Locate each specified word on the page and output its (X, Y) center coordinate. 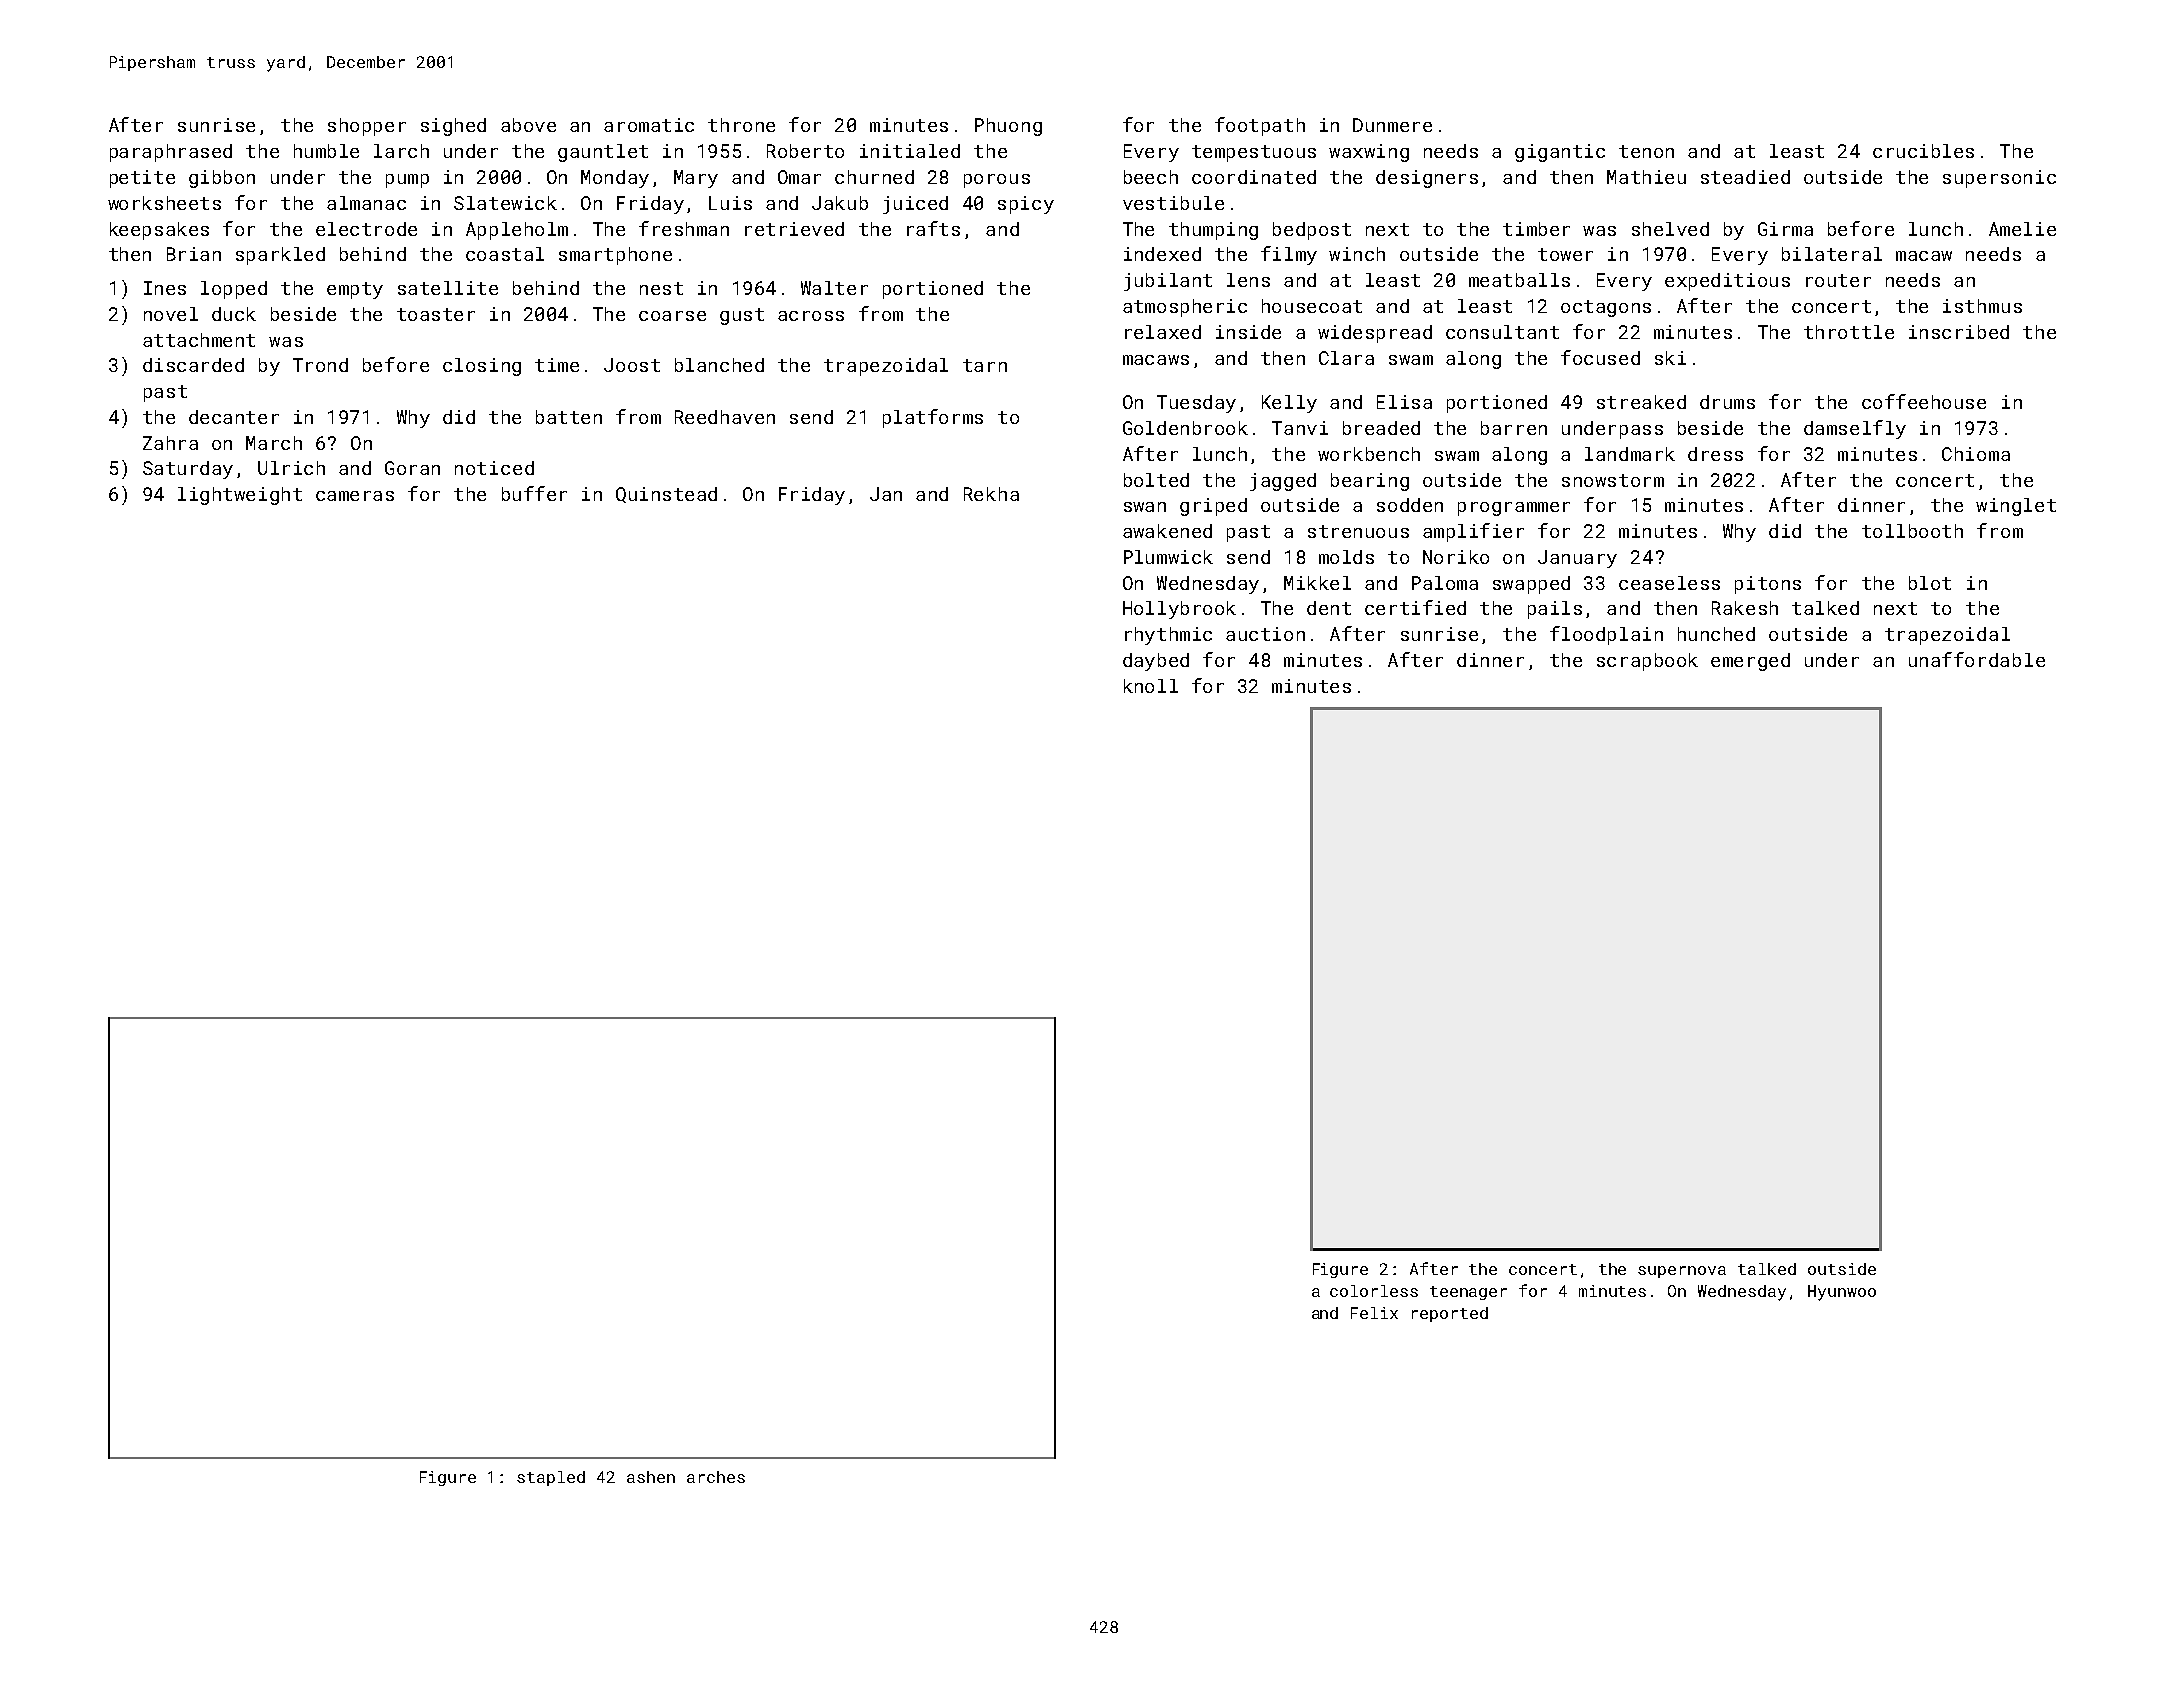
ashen (651, 1477)
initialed (910, 151)
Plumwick (1168, 557)
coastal (505, 254)
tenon (1646, 151)
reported (1450, 1314)
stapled (551, 1478)
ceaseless (1669, 583)
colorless (1374, 1291)
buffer (534, 493)
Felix (1374, 1313)
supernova (1682, 1272)
